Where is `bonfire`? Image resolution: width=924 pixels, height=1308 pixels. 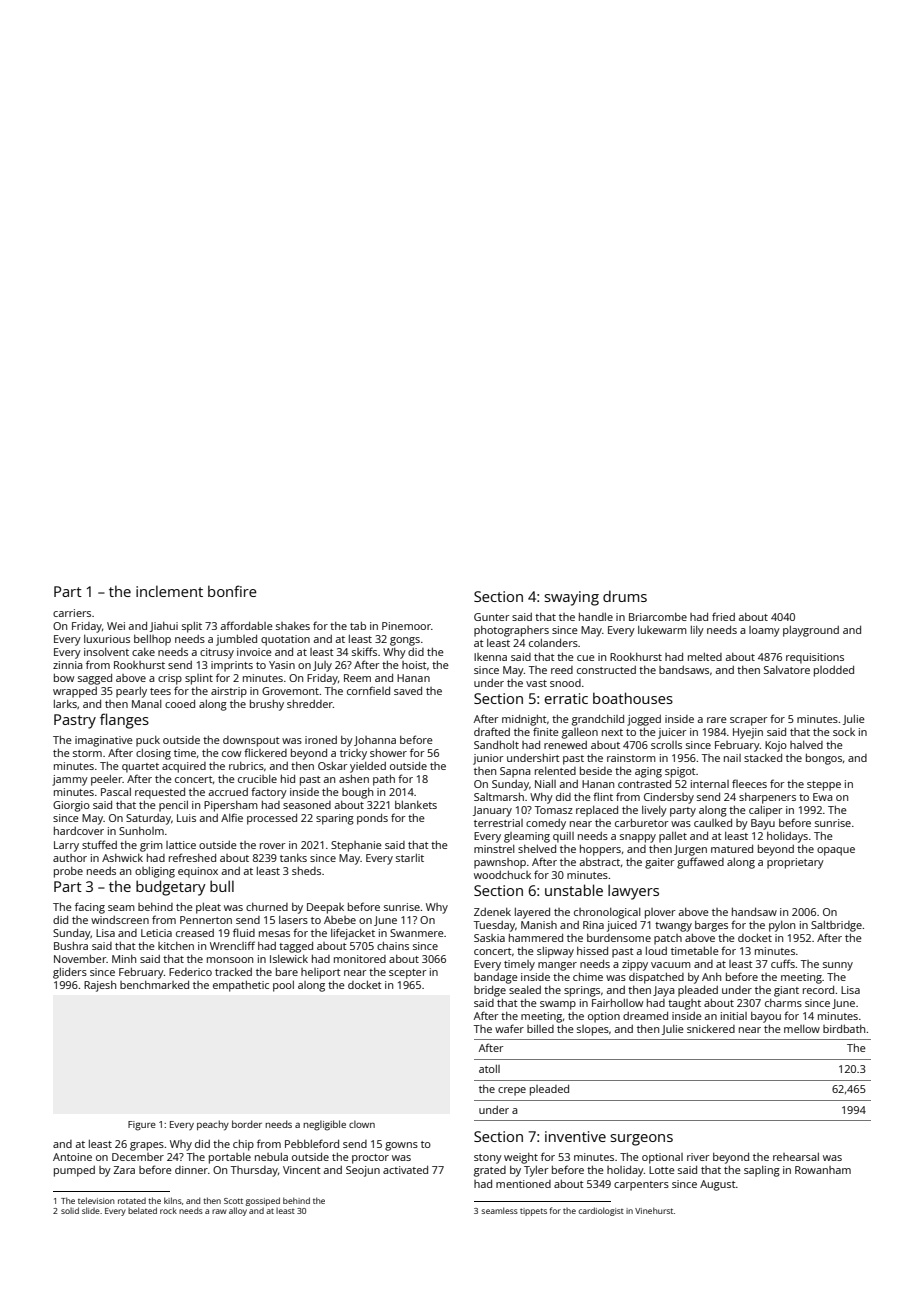 bonfire is located at coordinates (232, 591).
